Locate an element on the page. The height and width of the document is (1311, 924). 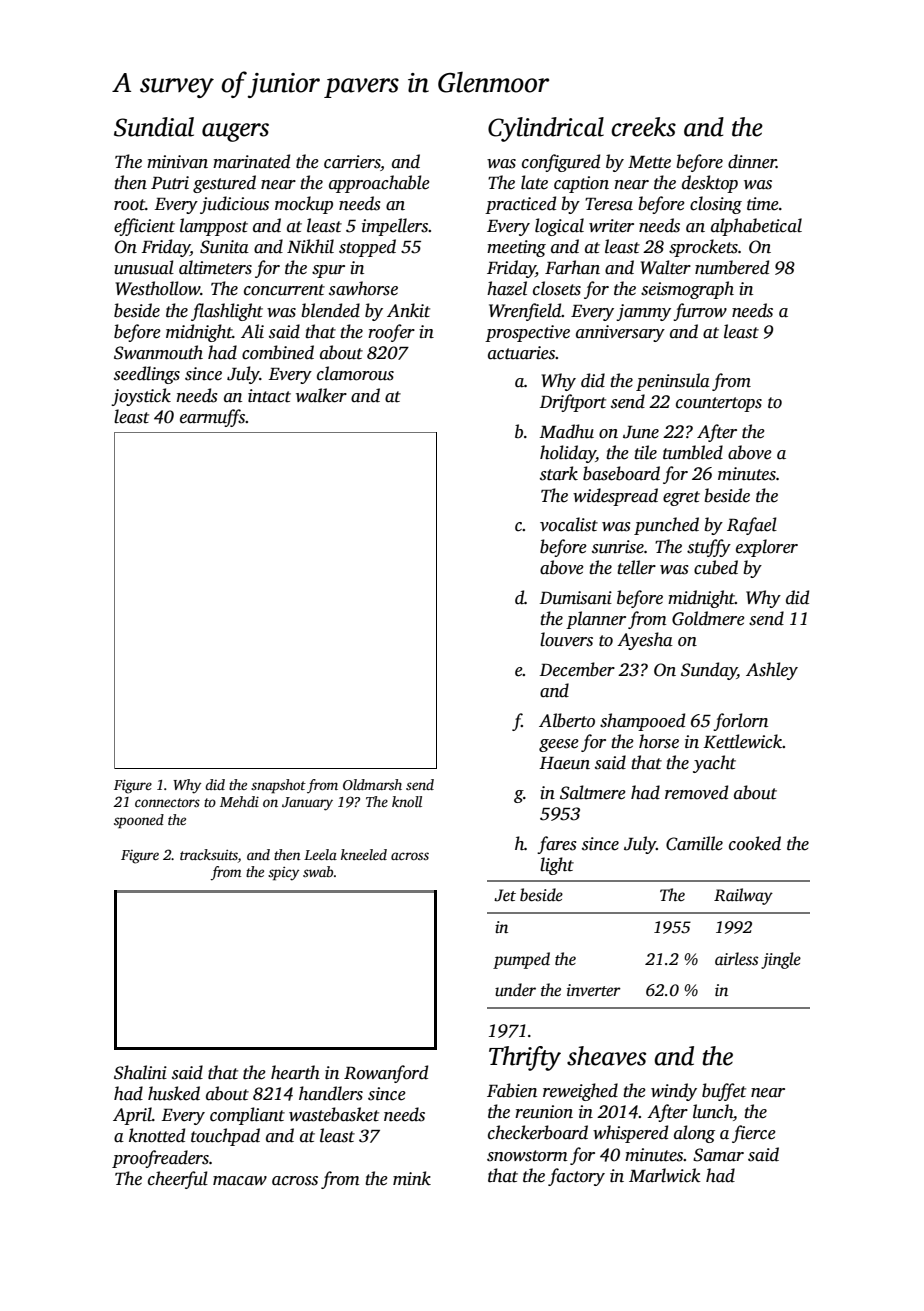
walker is located at coordinates (321, 395).
